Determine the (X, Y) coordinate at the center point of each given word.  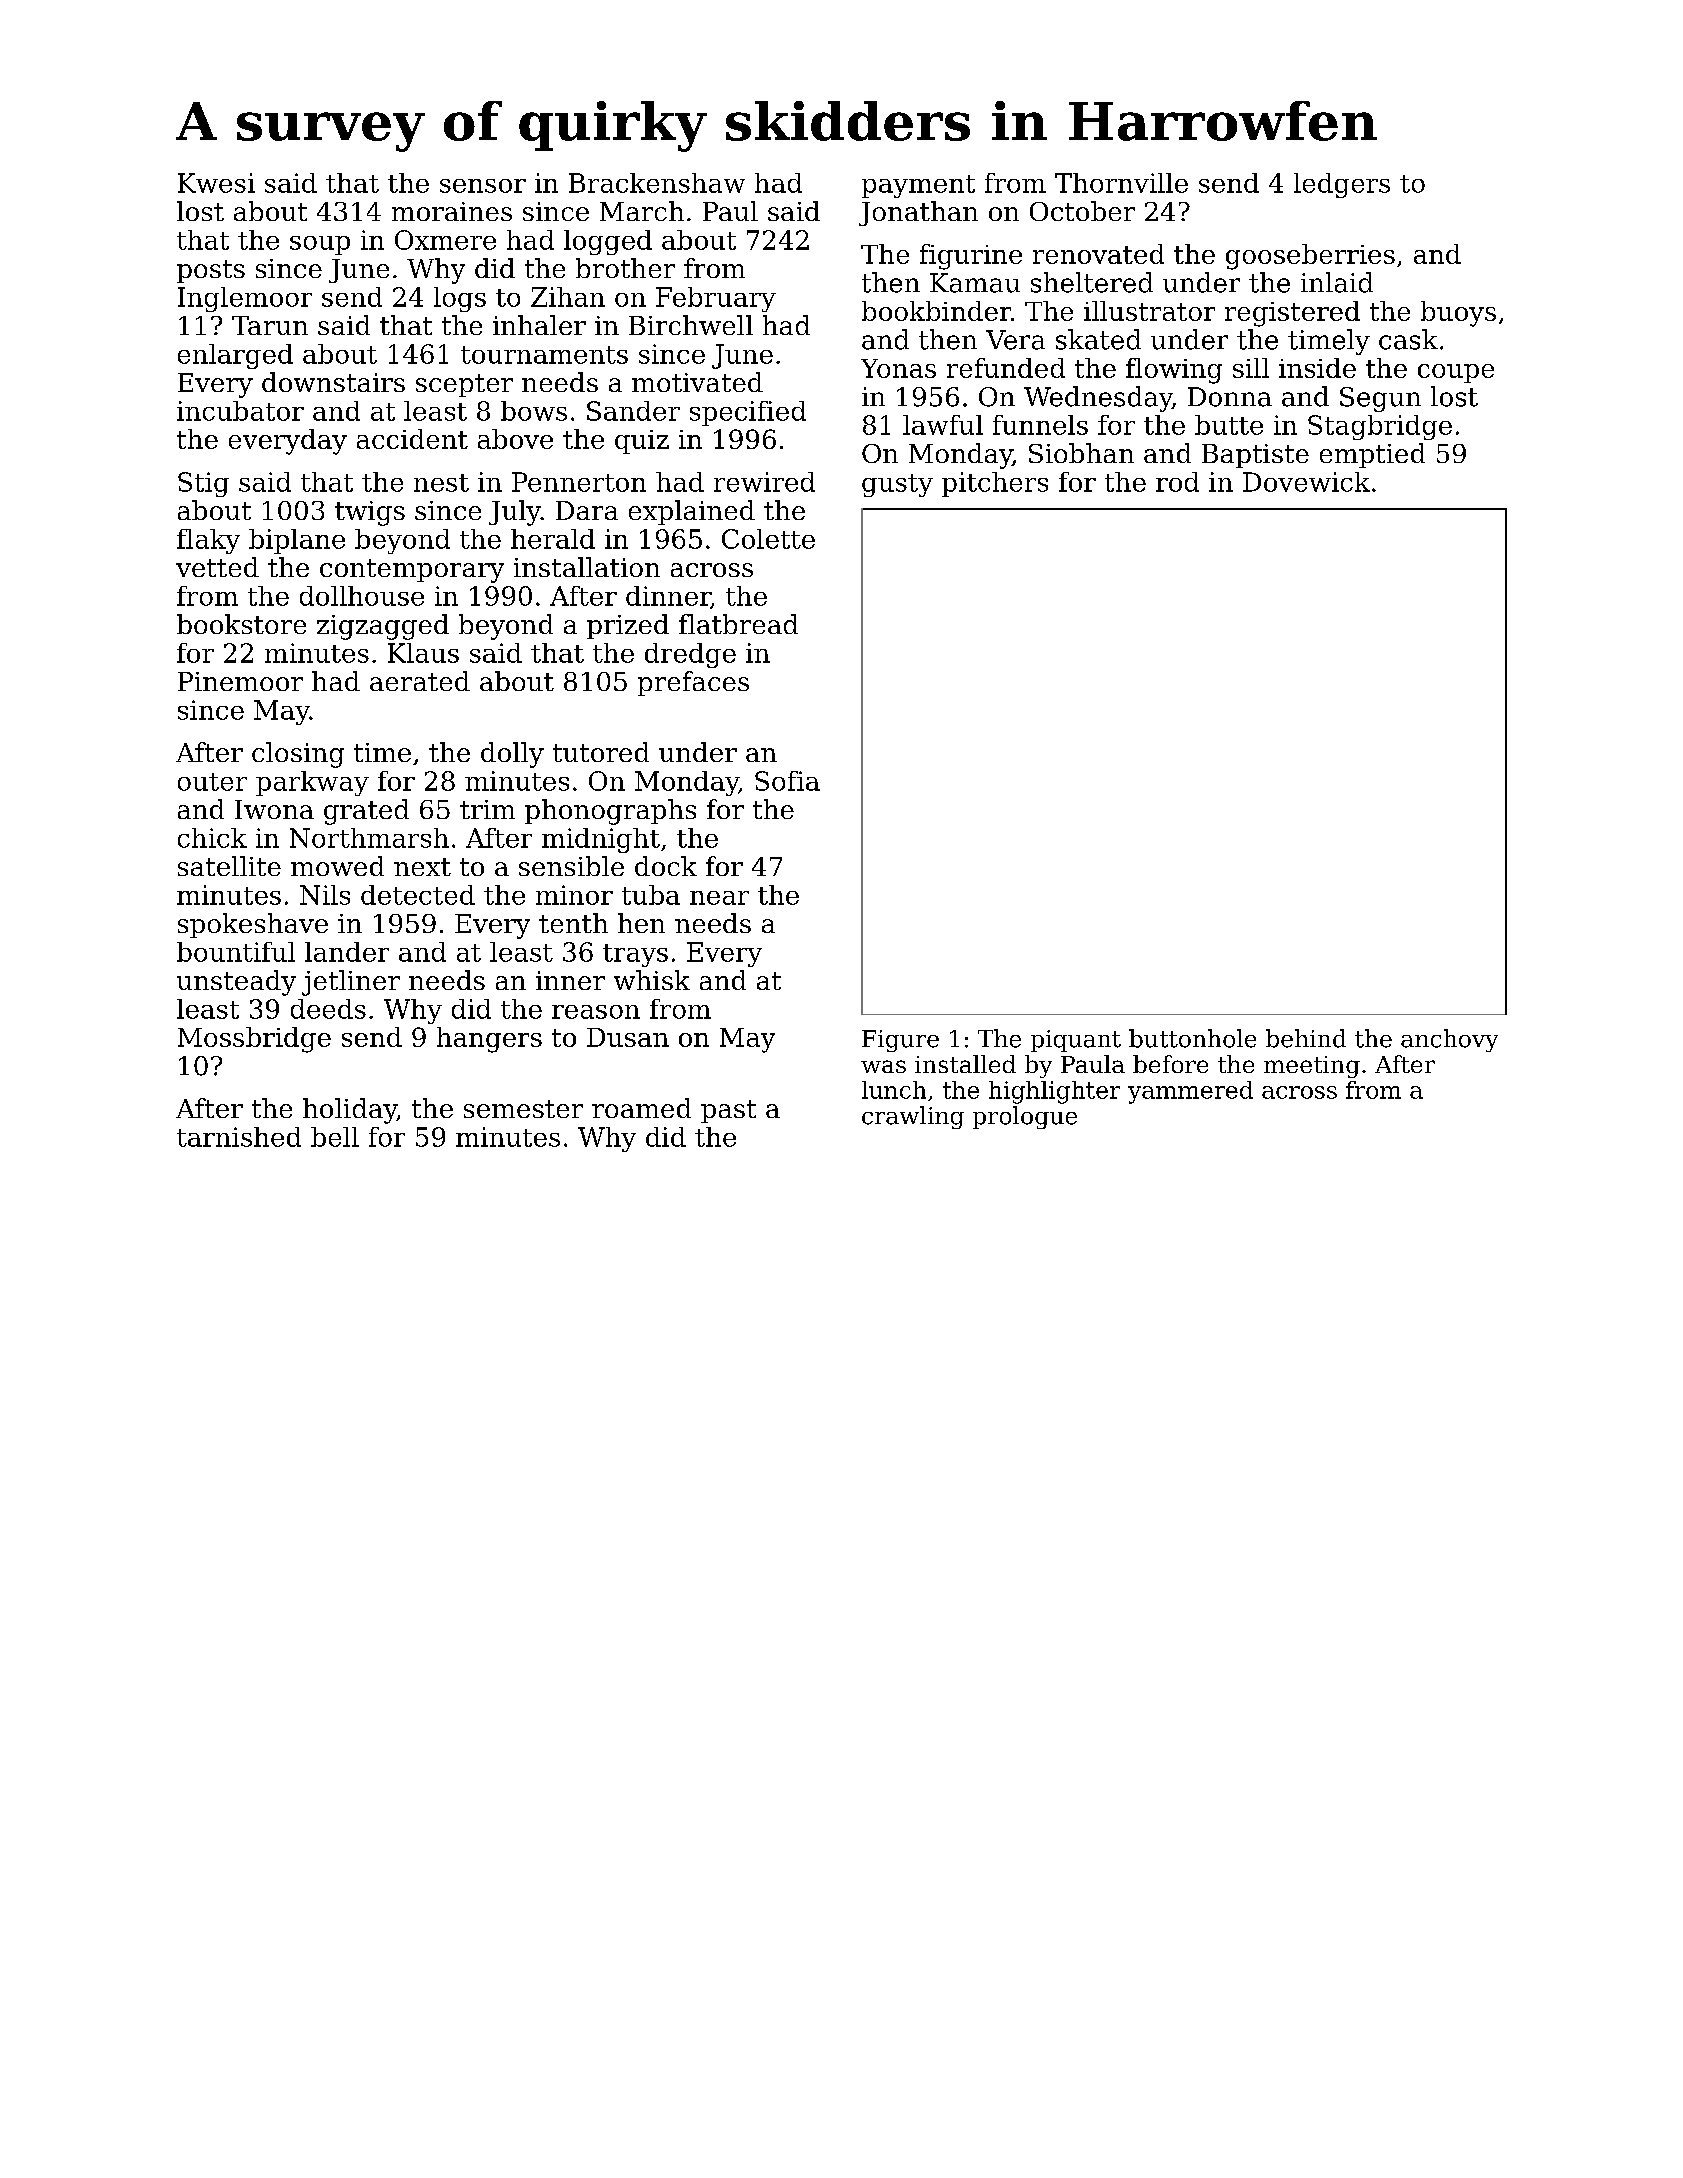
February (716, 299)
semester (523, 1109)
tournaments (544, 355)
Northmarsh (369, 838)
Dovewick (1306, 482)
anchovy (1449, 1040)
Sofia (787, 781)
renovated (1098, 254)
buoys (1458, 314)
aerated (420, 681)
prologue (1025, 1117)
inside (1317, 368)
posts (211, 271)
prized (628, 626)
